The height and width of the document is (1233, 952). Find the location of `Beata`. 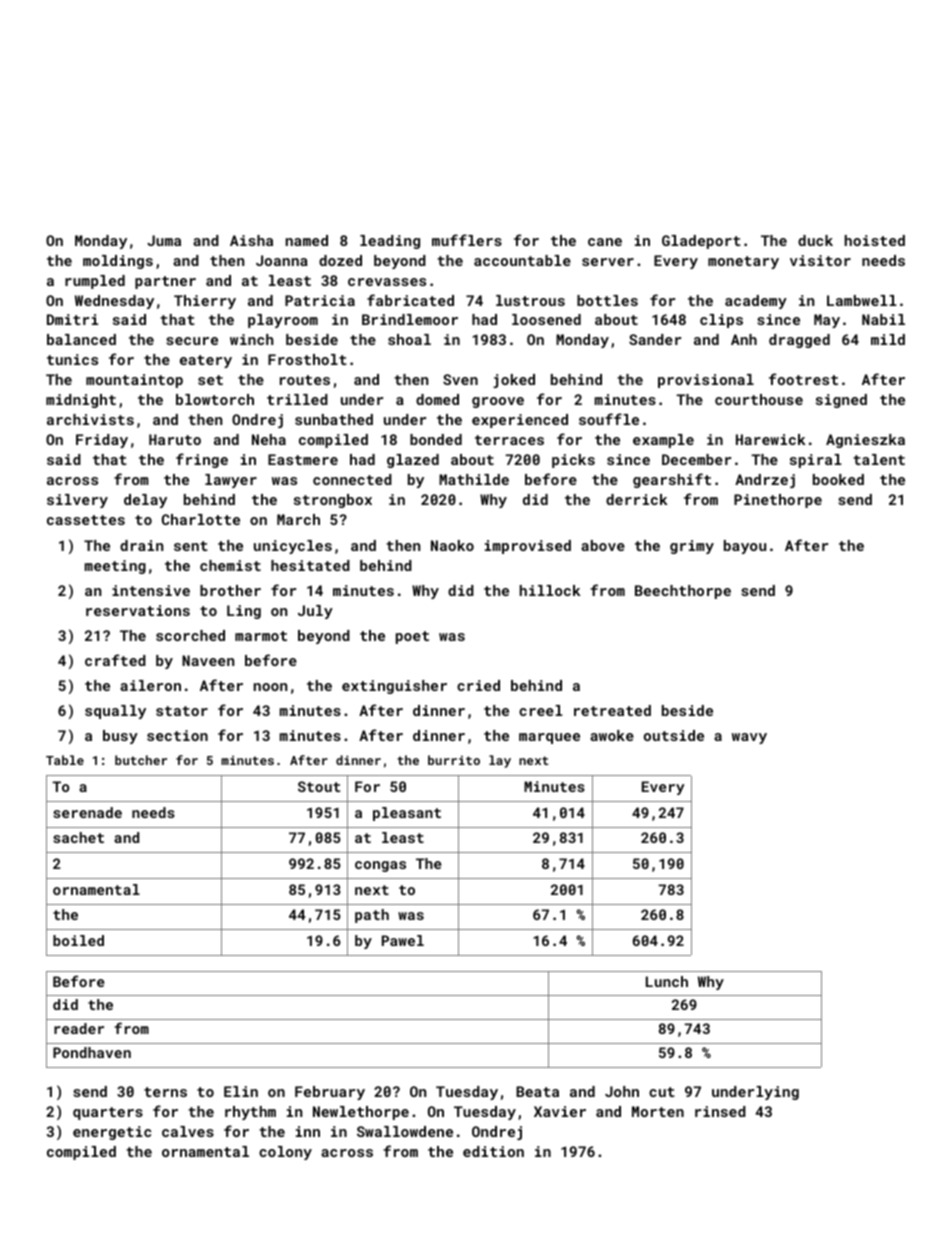

Beata is located at coordinates (537, 1091).
